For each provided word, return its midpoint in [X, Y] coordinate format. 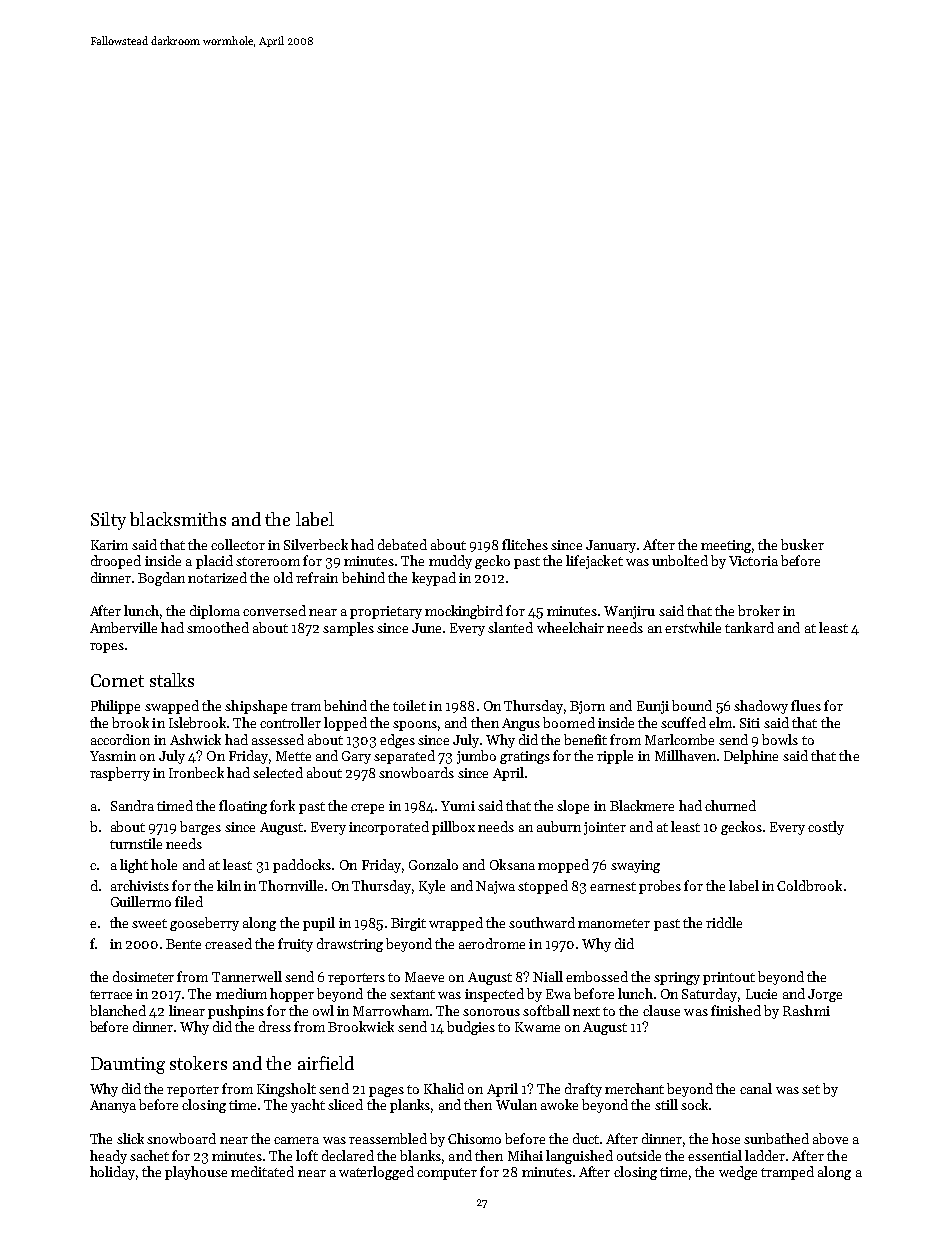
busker [802, 544]
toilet [409, 705]
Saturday [709, 995]
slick [130, 1138]
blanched [118, 1010]
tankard [749, 627]
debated [402, 544]
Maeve [424, 977]
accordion [120, 739]
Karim [109, 545]
